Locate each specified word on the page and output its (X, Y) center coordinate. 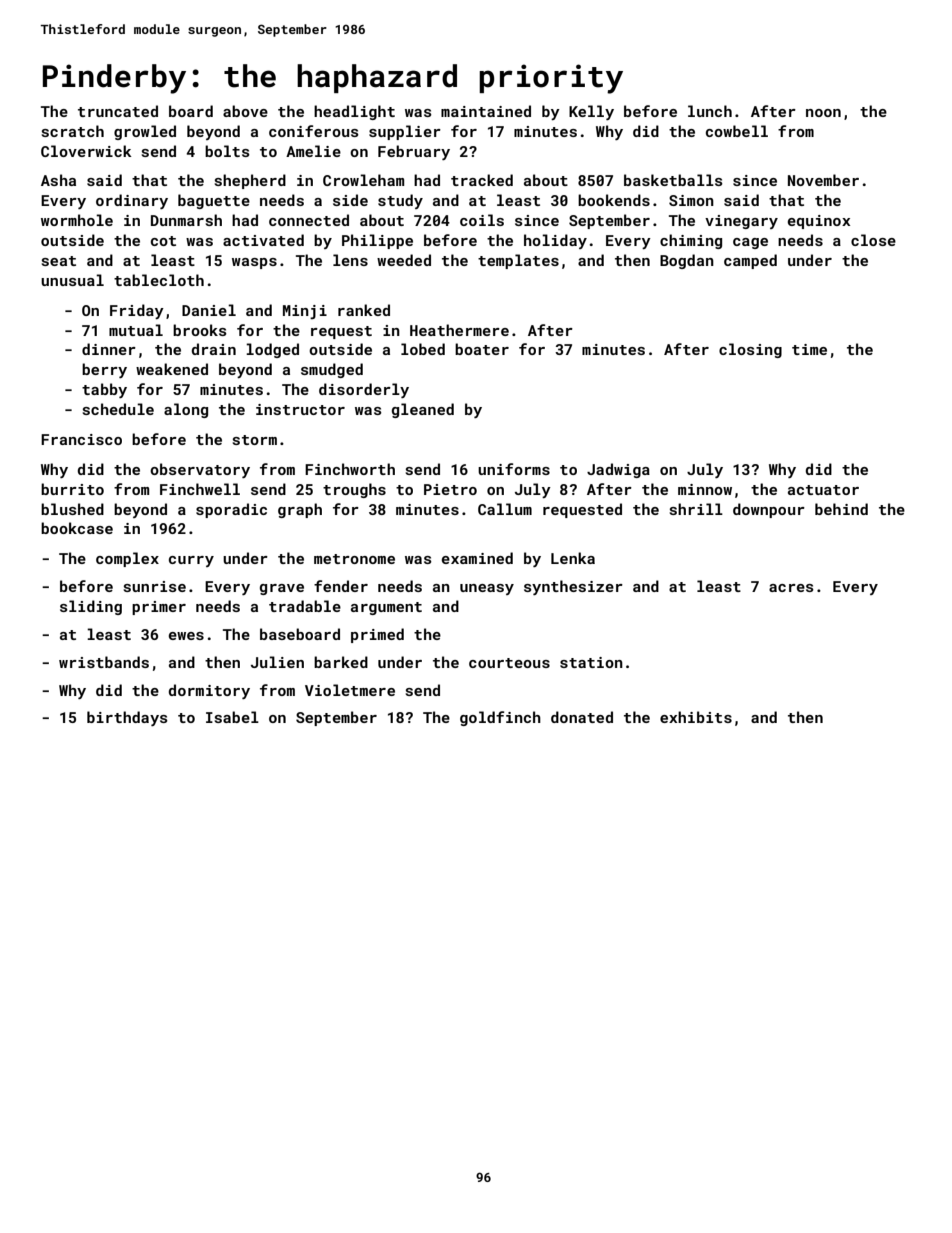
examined (477, 558)
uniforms (514, 469)
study (400, 201)
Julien (277, 662)
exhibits (696, 717)
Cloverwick (86, 151)
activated (263, 240)
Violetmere (350, 690)
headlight (354, 112)
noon (823, 113)
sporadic (231, 510)
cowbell (737, 131)
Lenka (573, 558)
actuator (823, 490)
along (186, 410)
